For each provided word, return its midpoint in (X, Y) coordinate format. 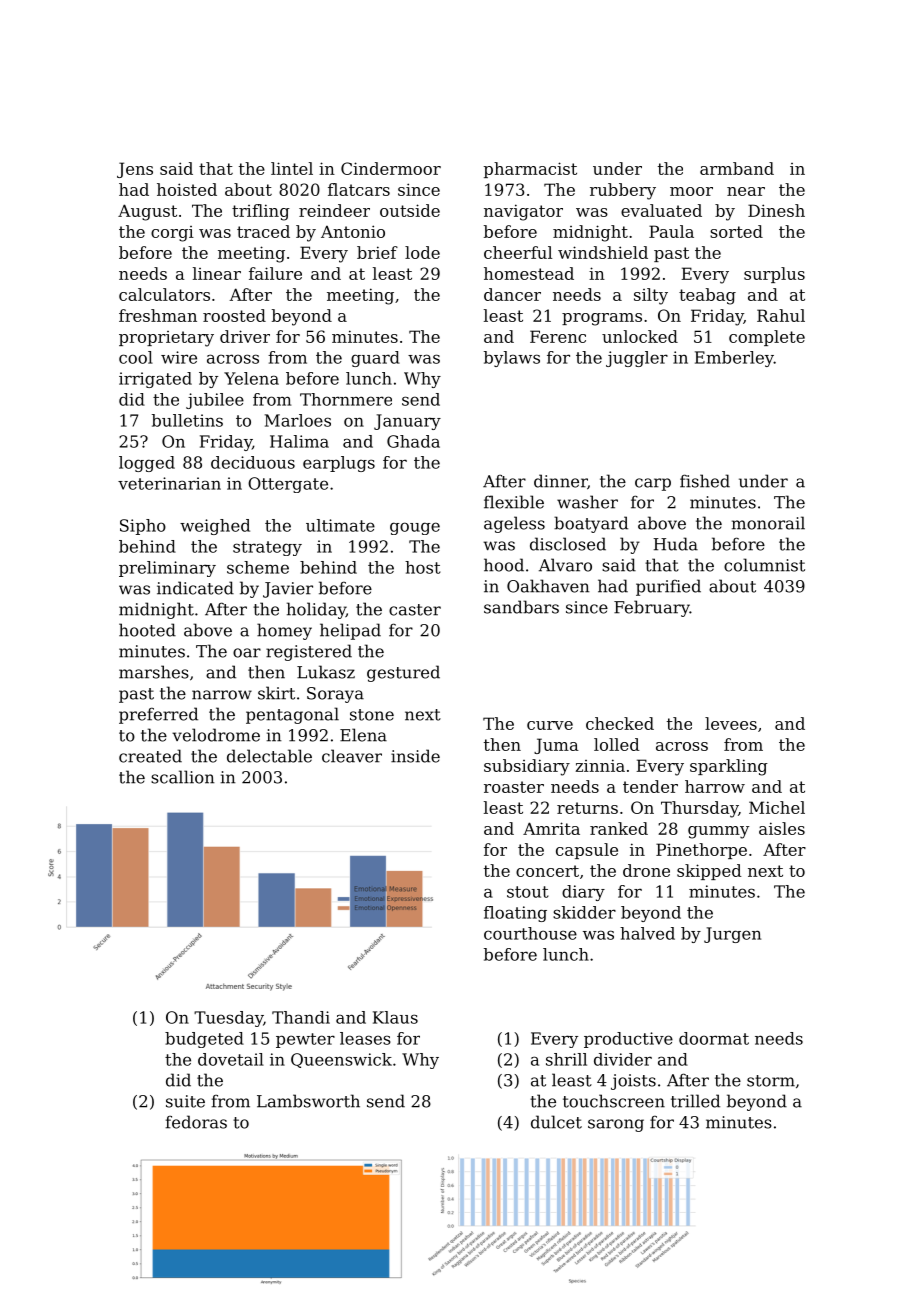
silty (651, 296)
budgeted (204, 1040)
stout (528, 892)
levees (731, 723)
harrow (715, 786)
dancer (512, 294)
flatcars (359, 189)
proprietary (166, 339)
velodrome (216, 735)
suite (185, 1101)
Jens (135, 170)
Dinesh (776, 210)
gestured (403, 673)
